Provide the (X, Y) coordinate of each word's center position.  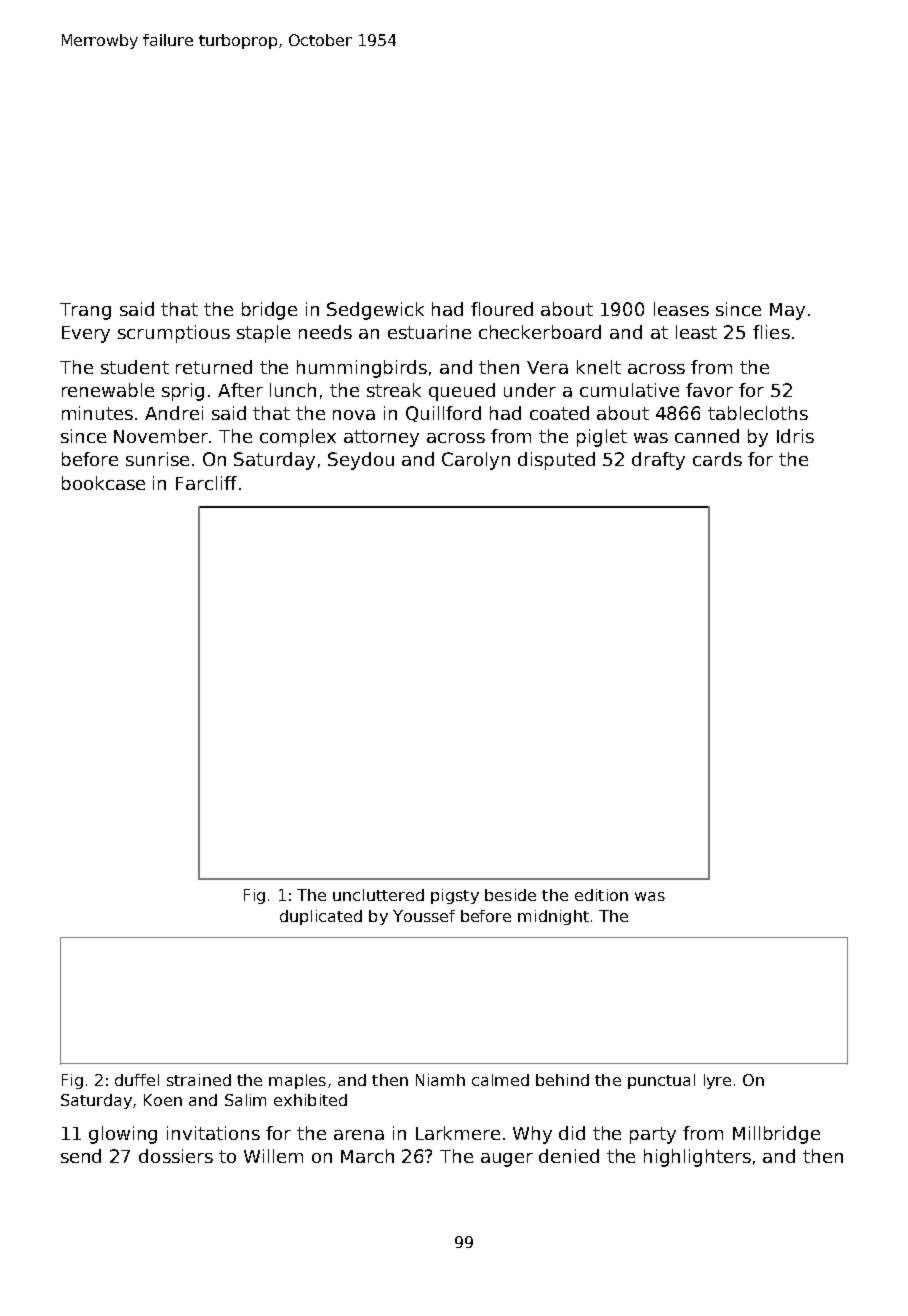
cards (717, 459)
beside (510, 895)
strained (199, 1080)
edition (601, 895)
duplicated (321, 917)
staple (263, 334)
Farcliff (206, 483)
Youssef (424, 916)
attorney (381, 438)
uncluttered (378, 895)
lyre (717, 1081)
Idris (795, 436)
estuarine (429, 332)
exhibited (310, 1100)
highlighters (697, 1158)
